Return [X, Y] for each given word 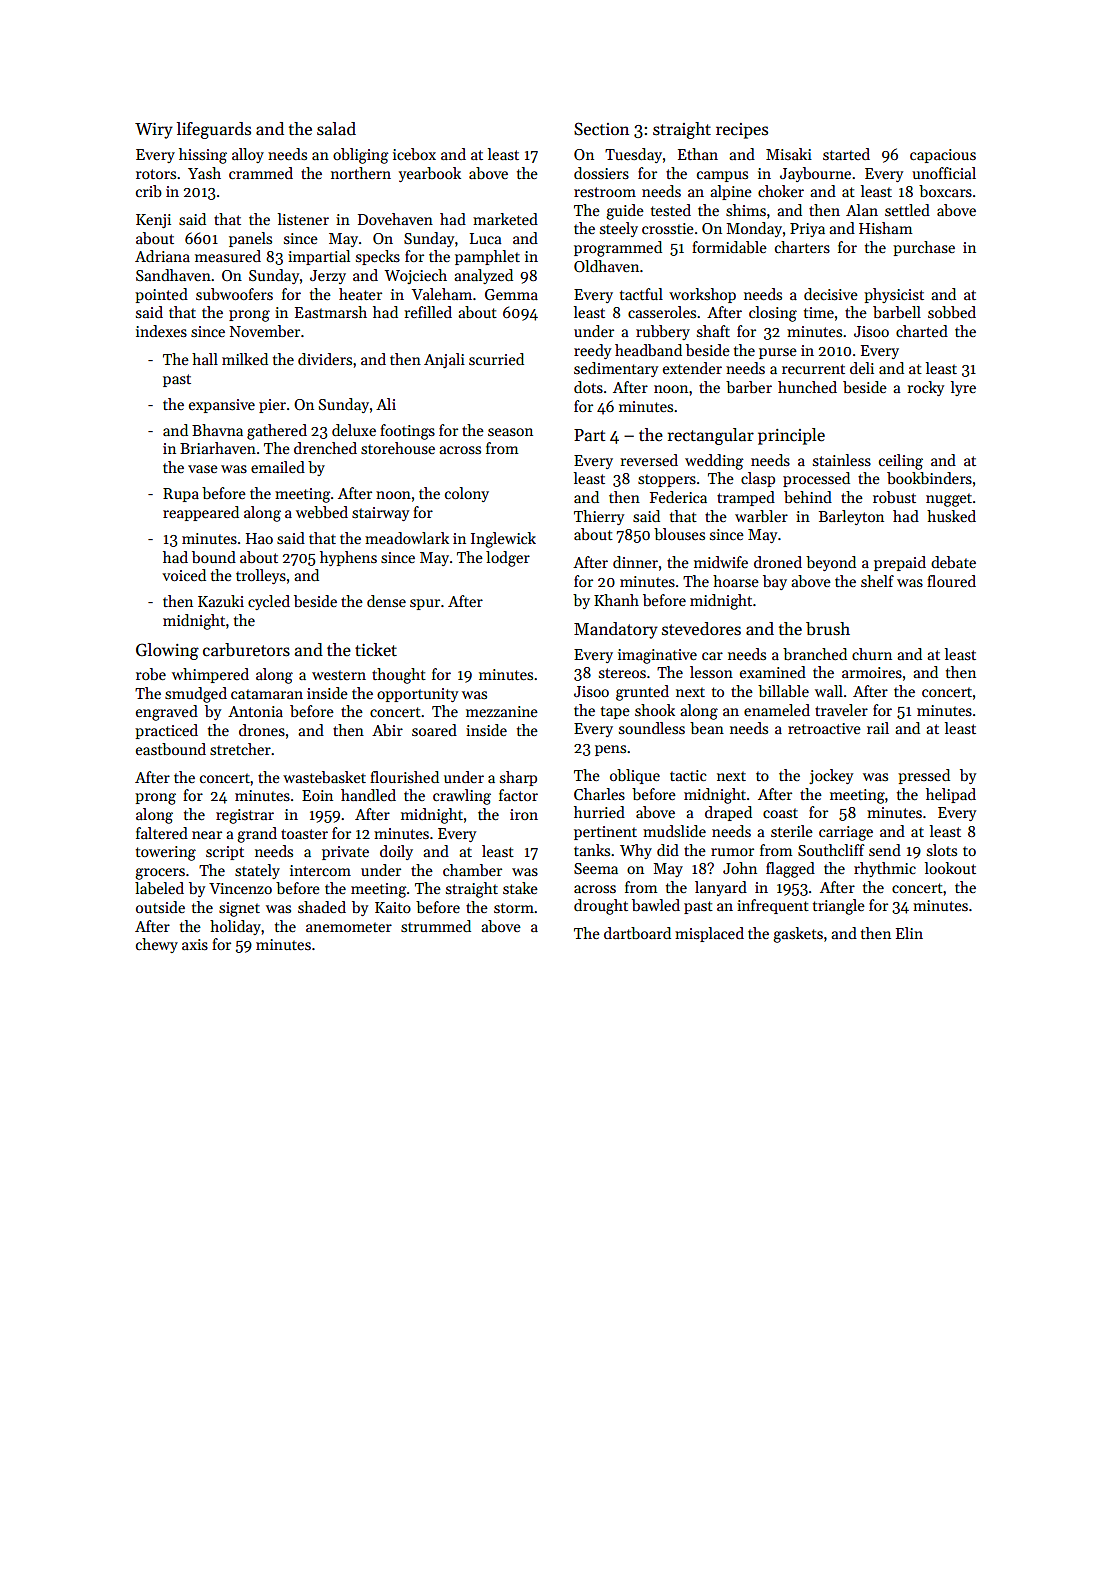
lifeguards [214, 130]
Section [601, 129]
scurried [496, 359]
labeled [159, 888]
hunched [807, 387]
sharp [518, 778]
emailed [278, 467]
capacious [943, 156]
